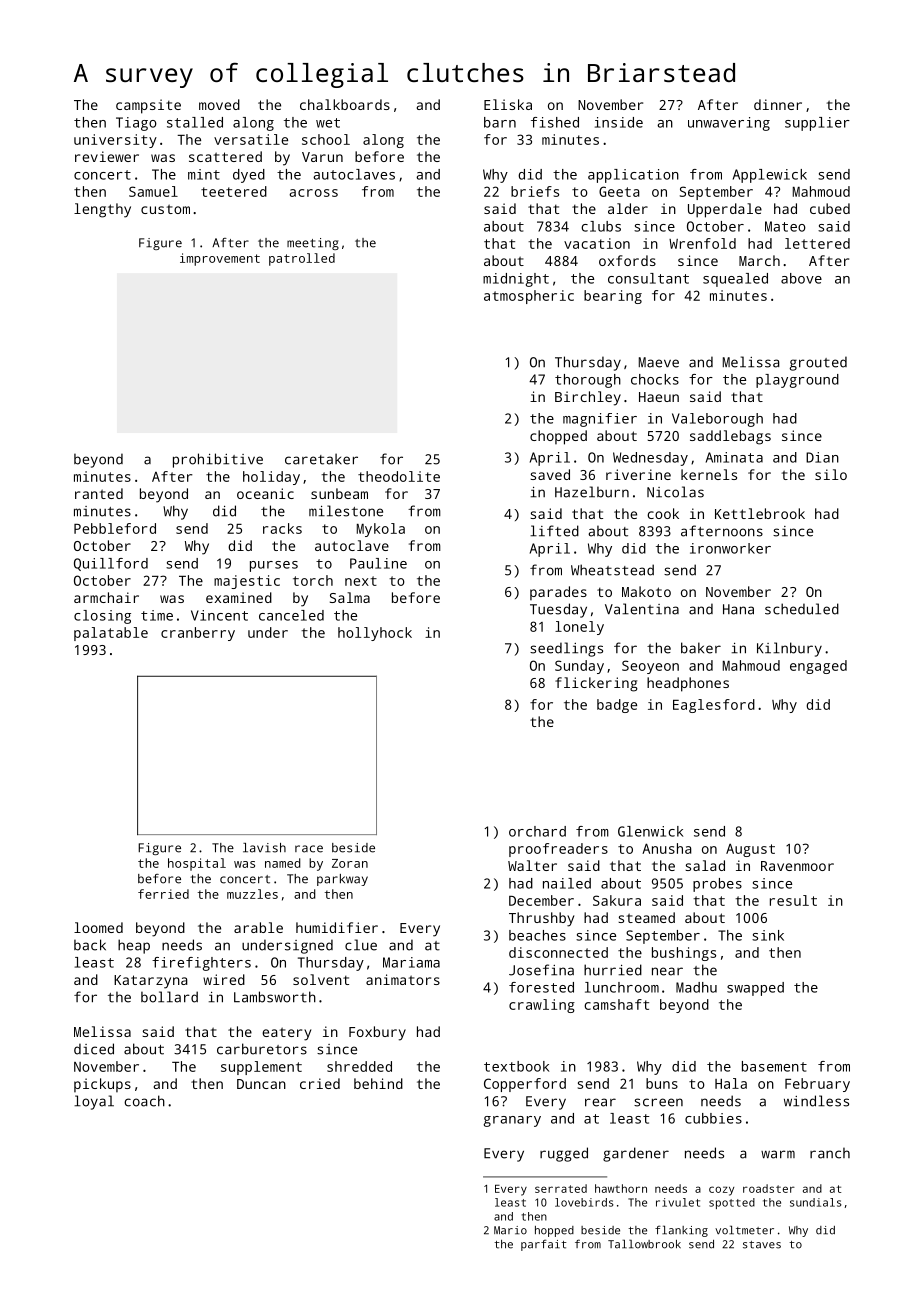  Describe the element at coordinates (144, 1101) in the image. I see `coach` at that location.
